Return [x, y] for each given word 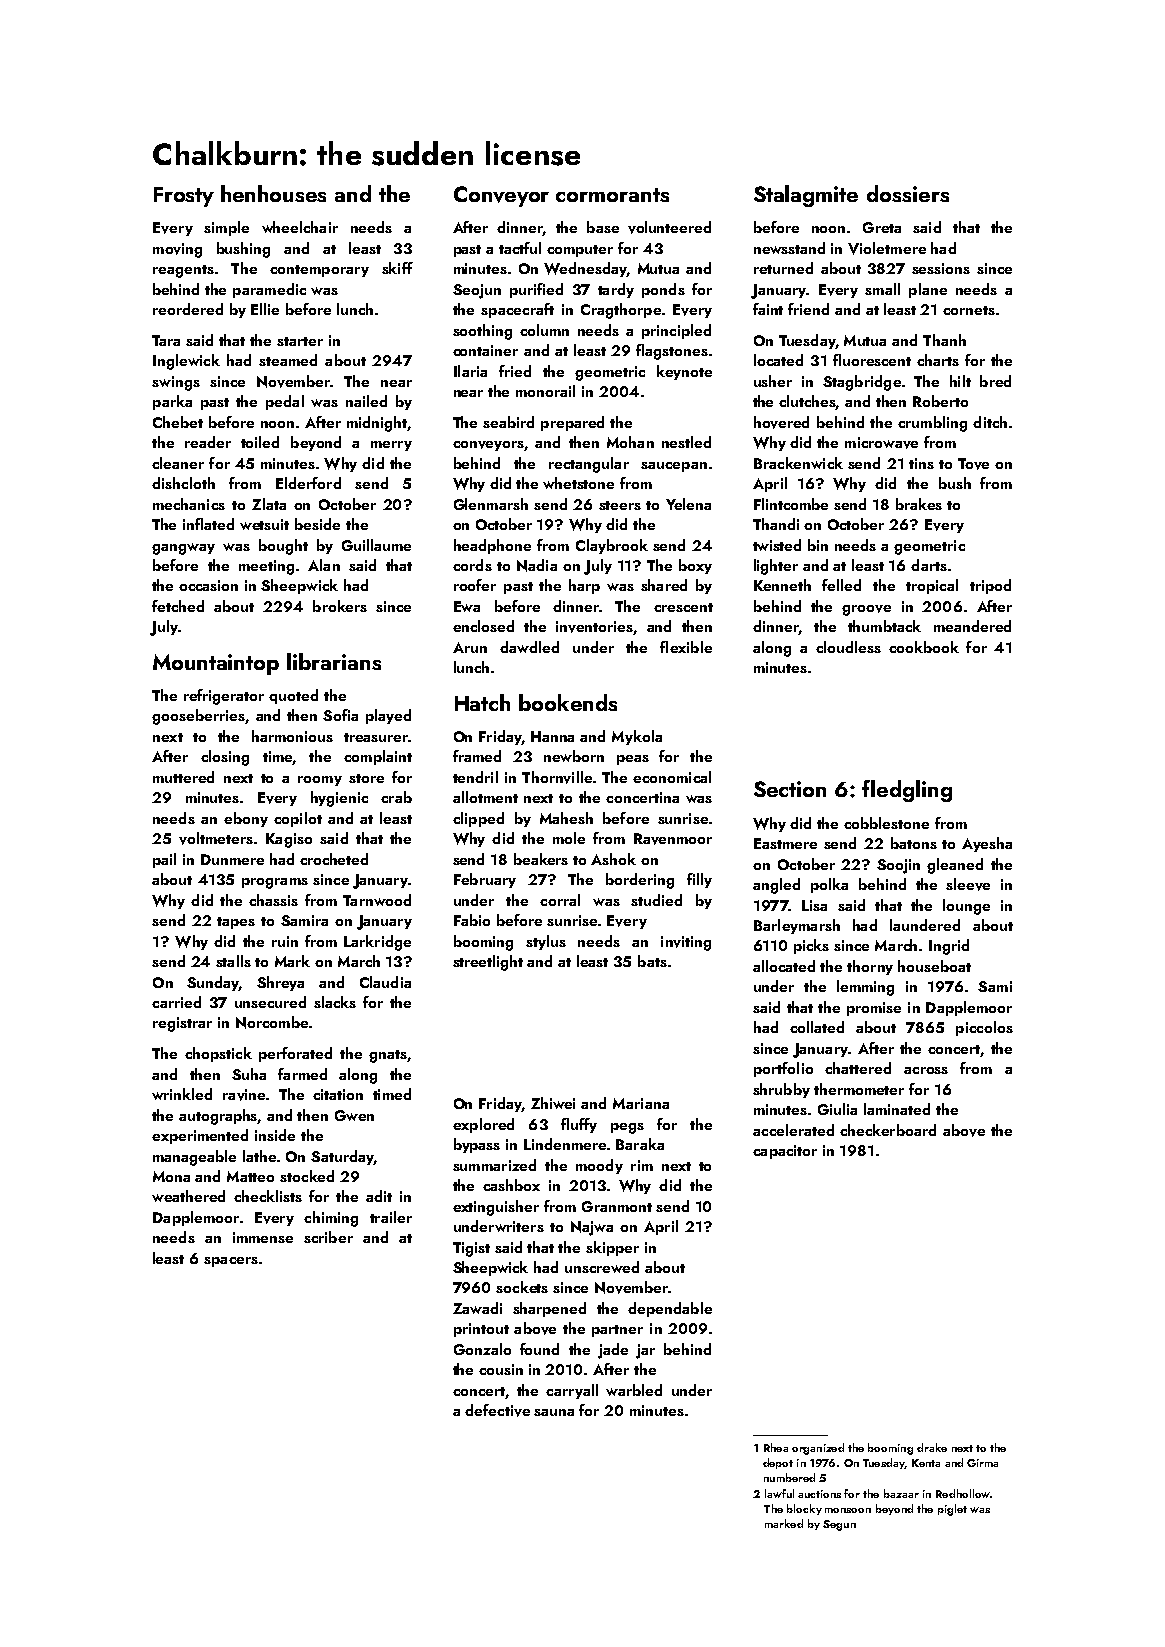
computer [580, 251]
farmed [302, 1074]
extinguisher [496, 1208]
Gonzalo [482, 1349]
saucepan [674, 467]
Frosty [184, 197]
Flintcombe [791, 504]
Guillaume [376, 545]
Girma [982, 1463]
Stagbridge [862, 383]
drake [932, 1447]
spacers [231, 1262]
